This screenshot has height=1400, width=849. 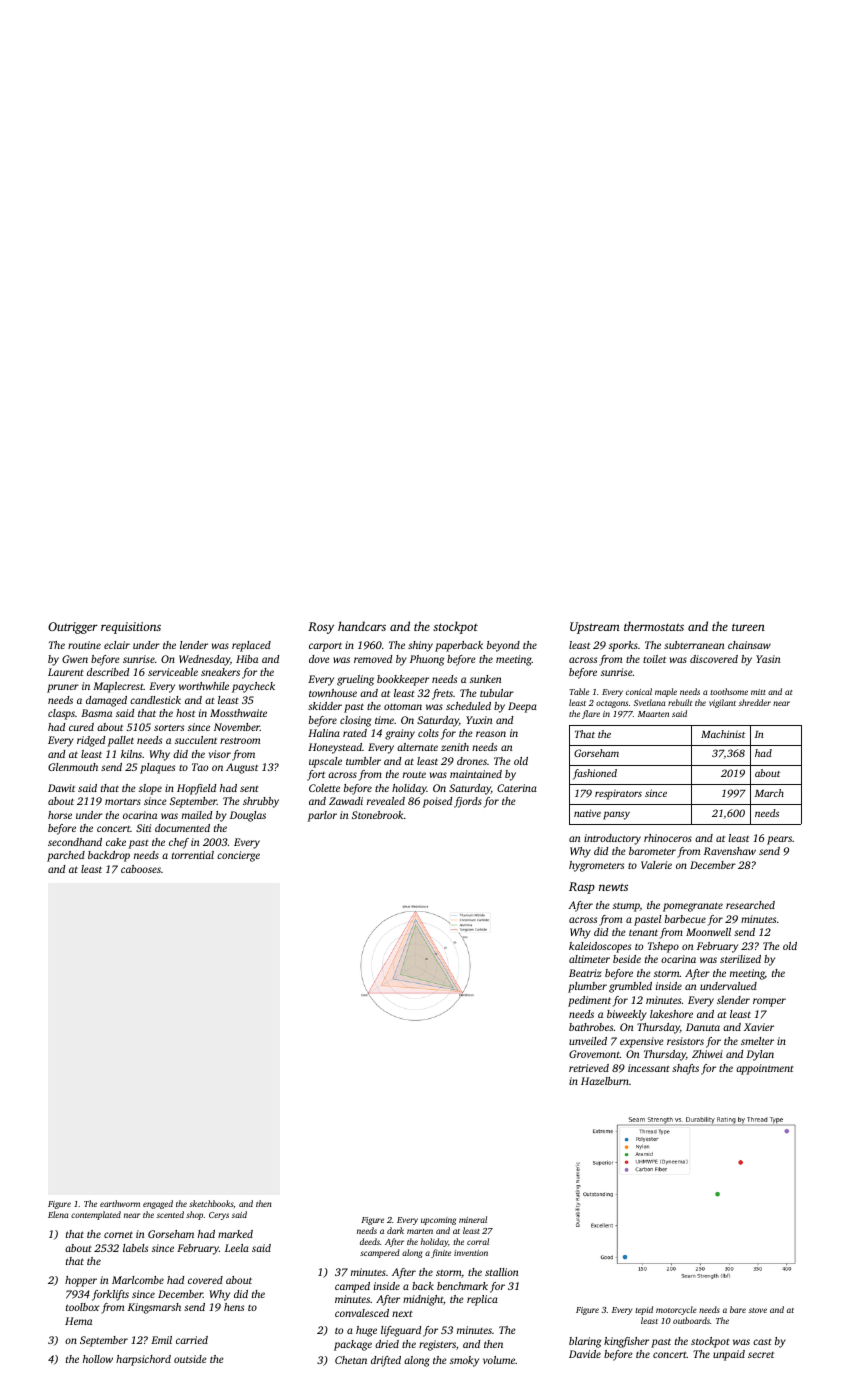 I want to click on earthworm, so click(x=120, y=1203).
